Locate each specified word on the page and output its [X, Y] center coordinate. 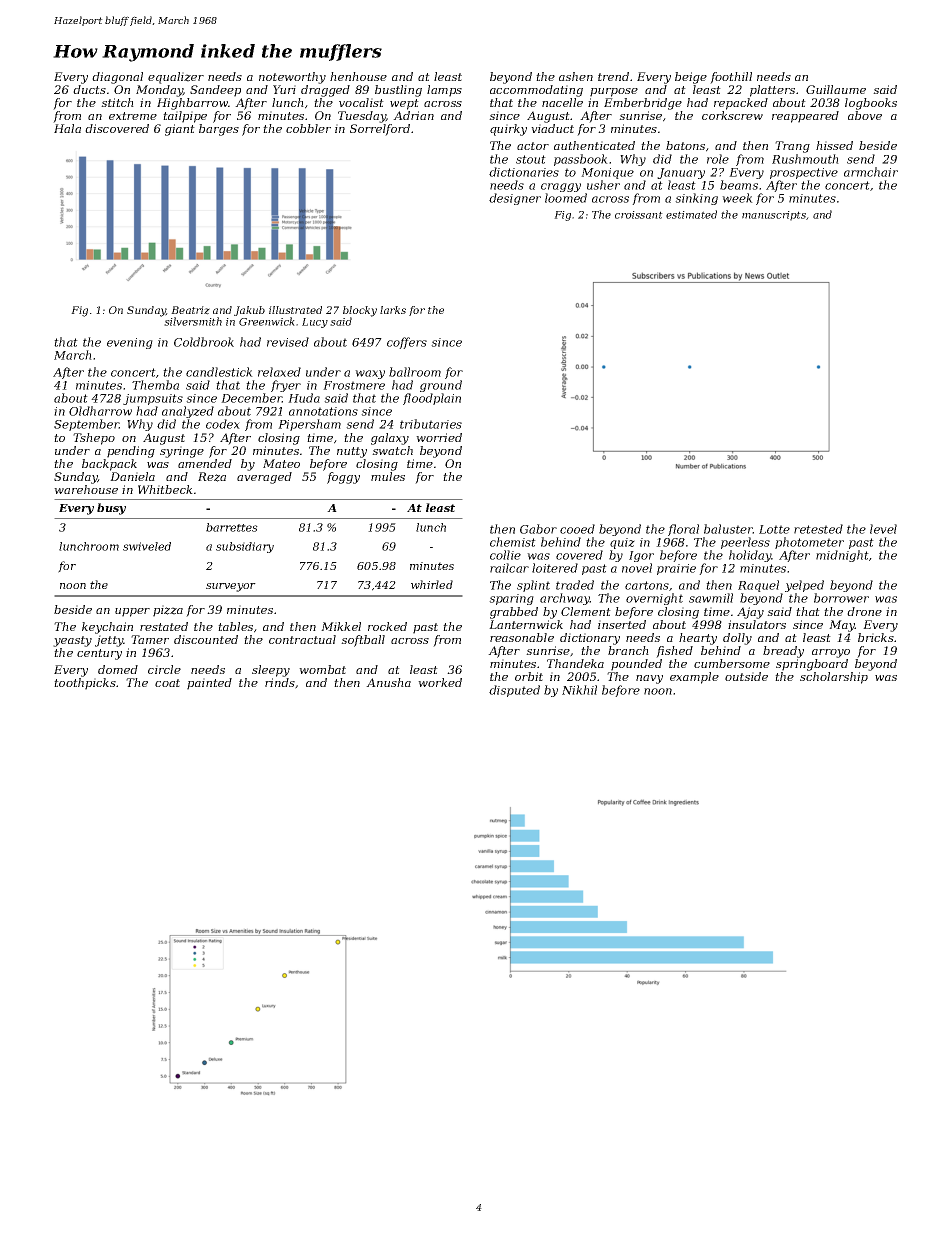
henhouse [358, 76]
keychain [107, 628]
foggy [343, 478]
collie [505, 555]
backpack [109, 465]
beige [691, 78]
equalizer [176, 78]
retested [818, 529]
